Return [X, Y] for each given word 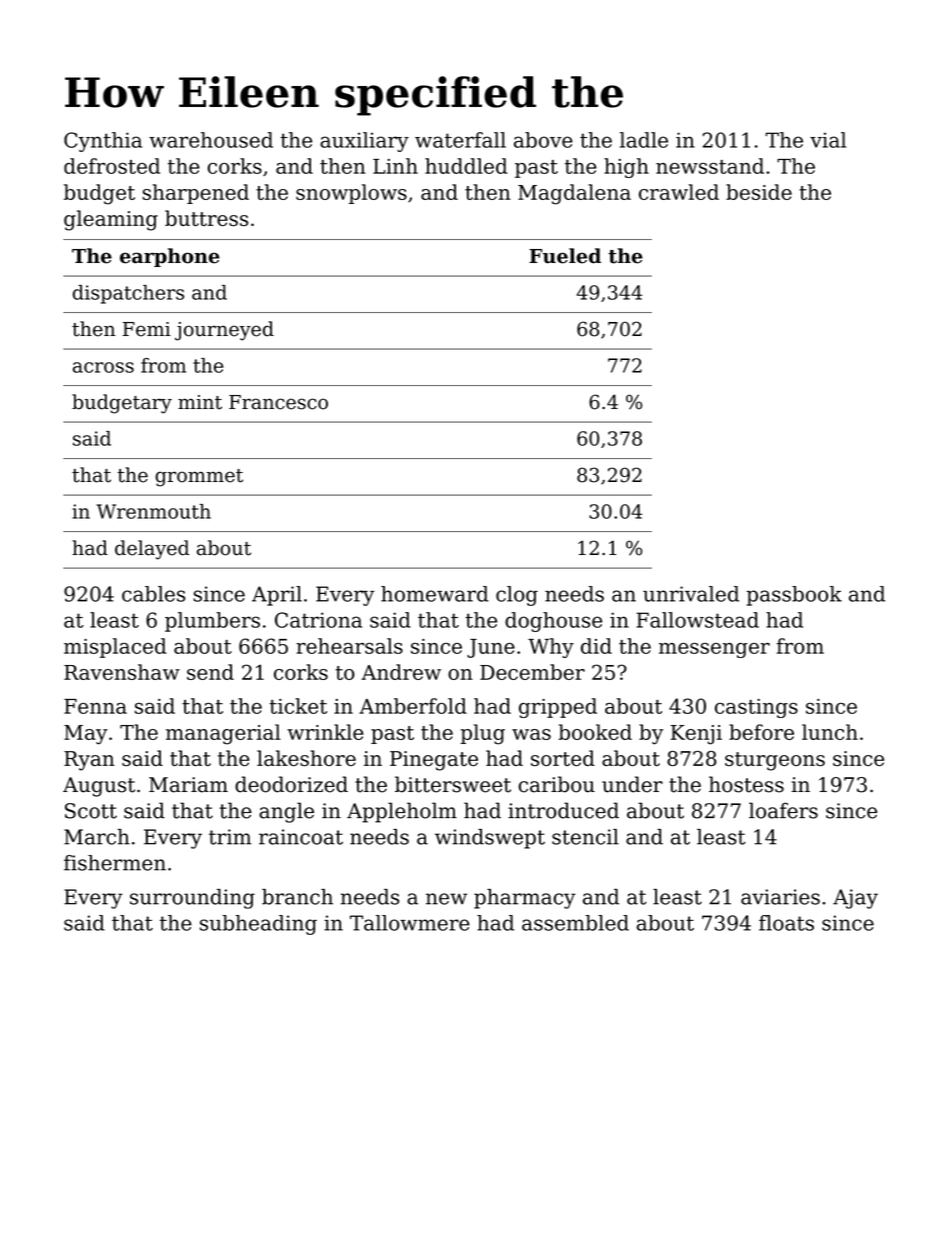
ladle [644, 140]
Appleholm [402, 812]
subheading [258, 925]
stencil [585, 837]
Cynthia [103, 142]
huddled [466, 166]
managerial [223, 734]
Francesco [278, 402]
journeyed [224, 331]
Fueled [565, 256]
